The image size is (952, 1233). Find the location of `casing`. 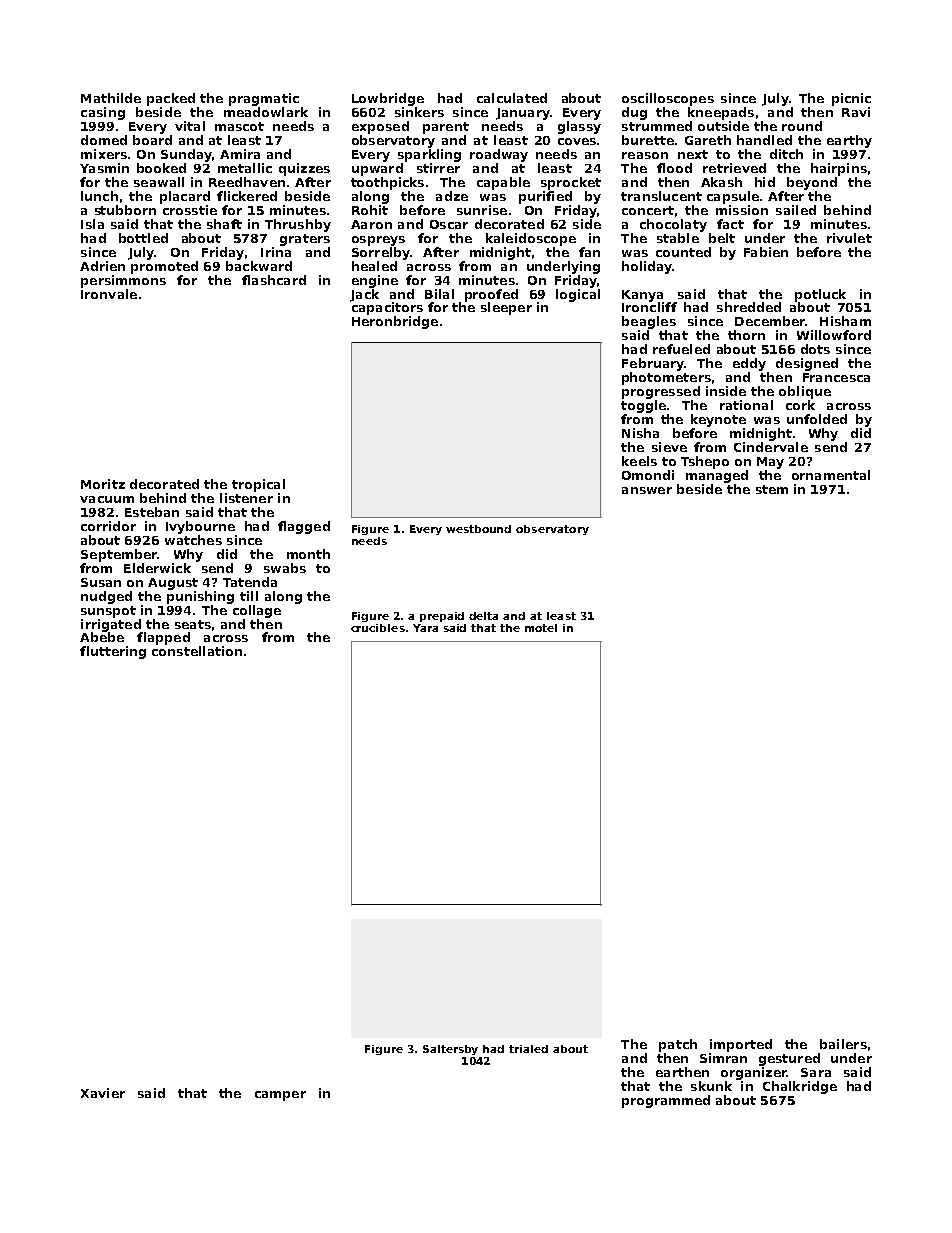

casing is located at coordinates (103, 113).
